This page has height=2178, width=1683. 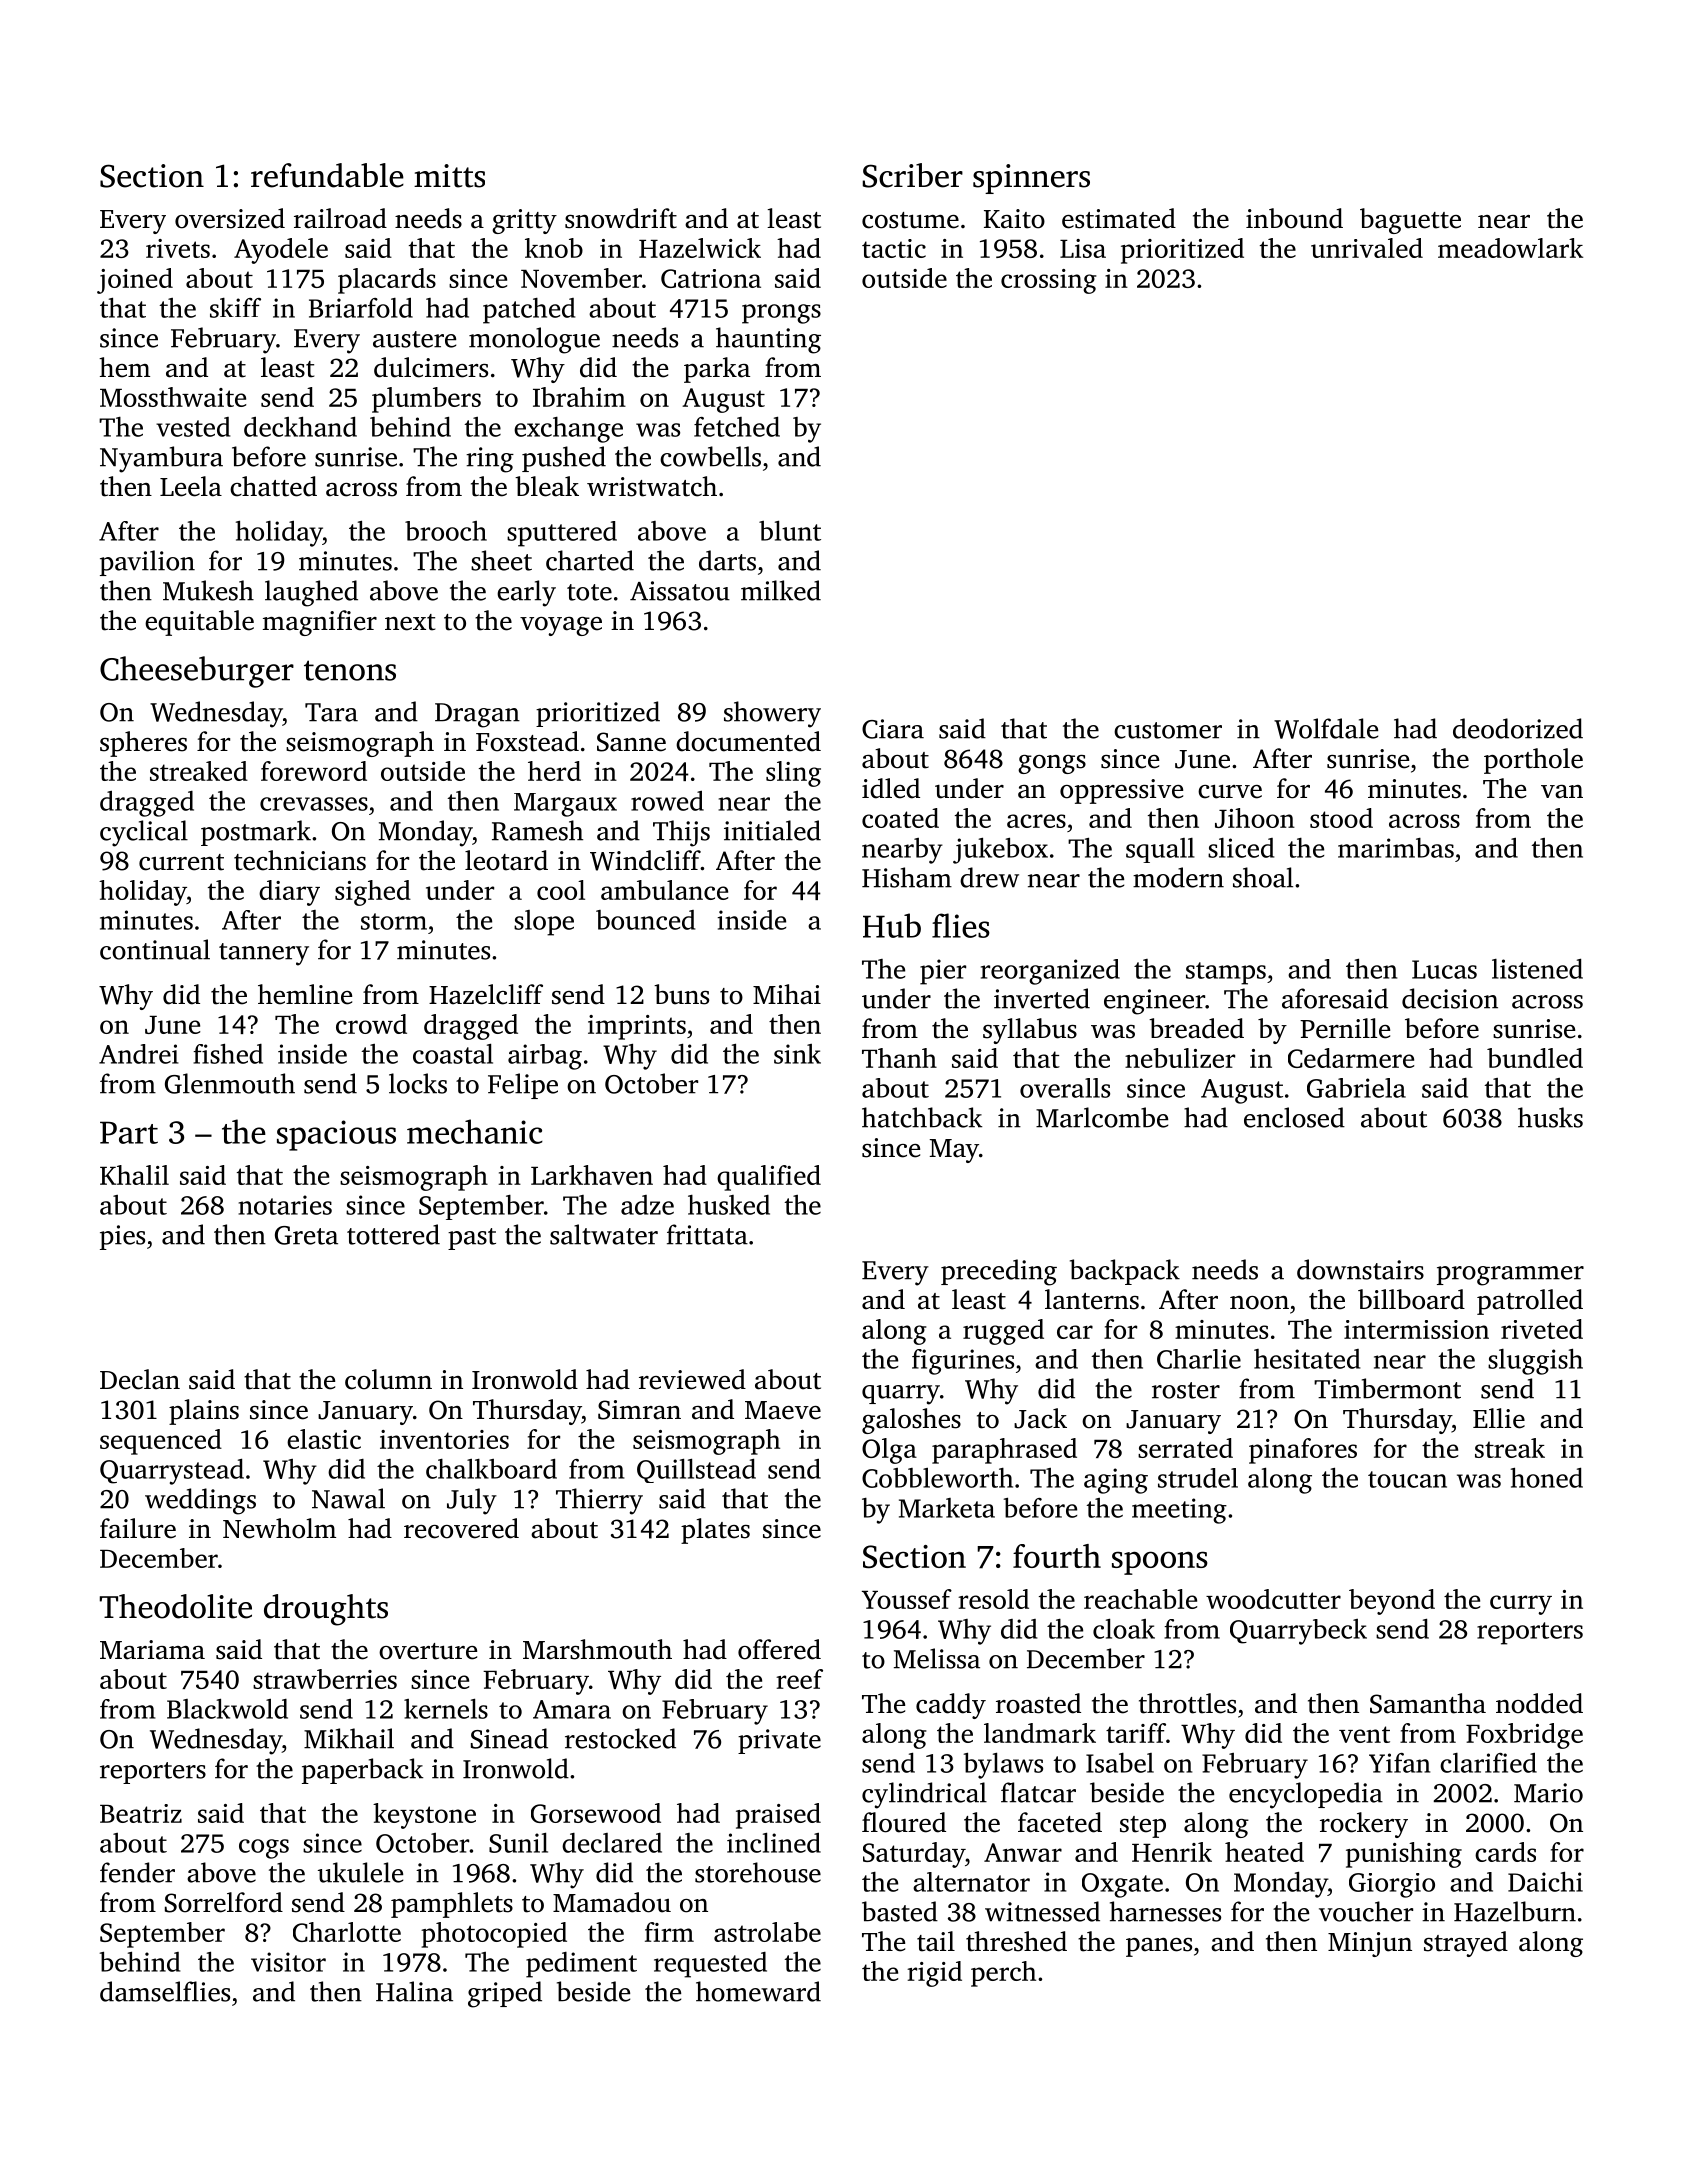 I want to click on cowbells, so click(x=710, y=456).
